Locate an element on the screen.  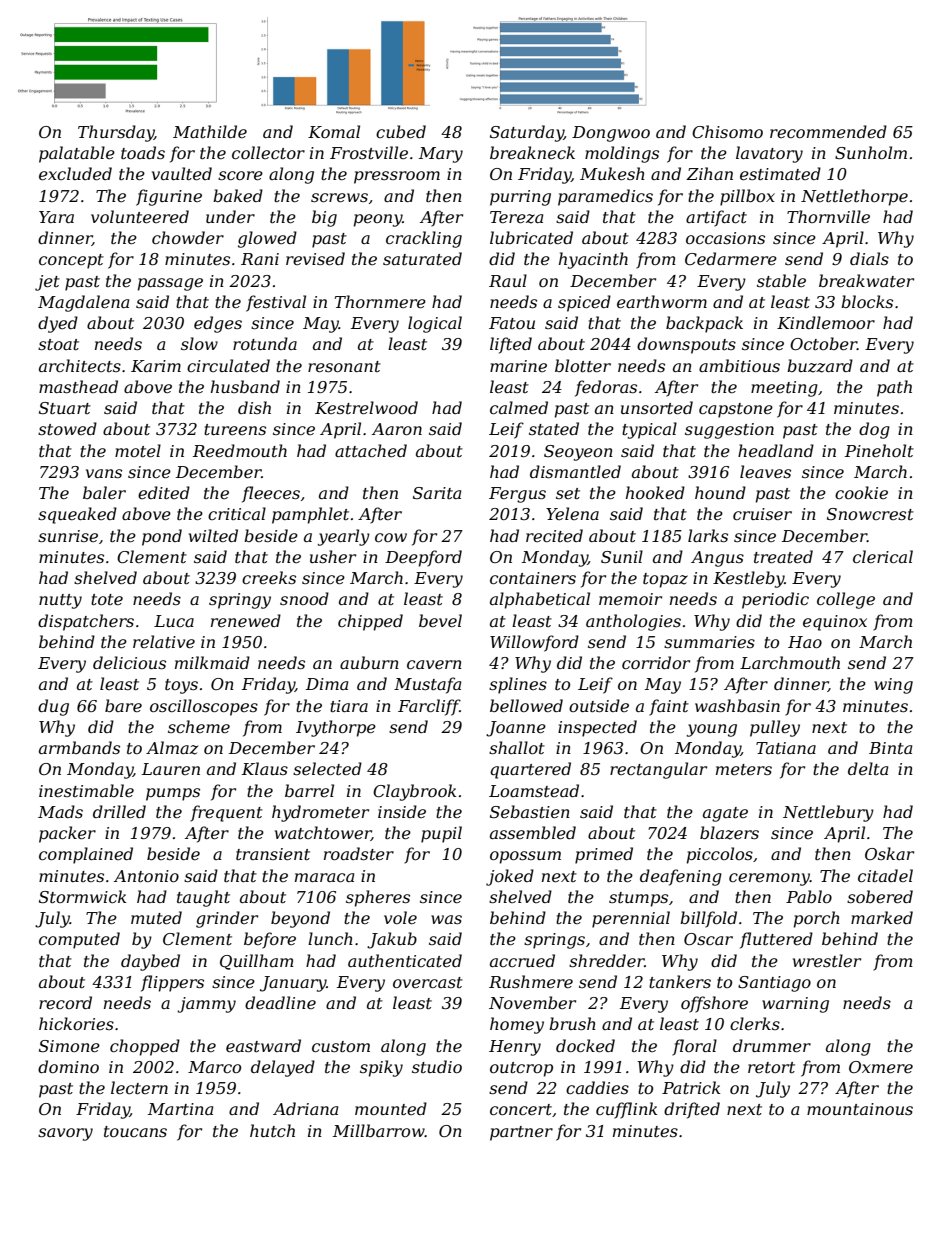
recommended is located at coordinates (828, 131).
